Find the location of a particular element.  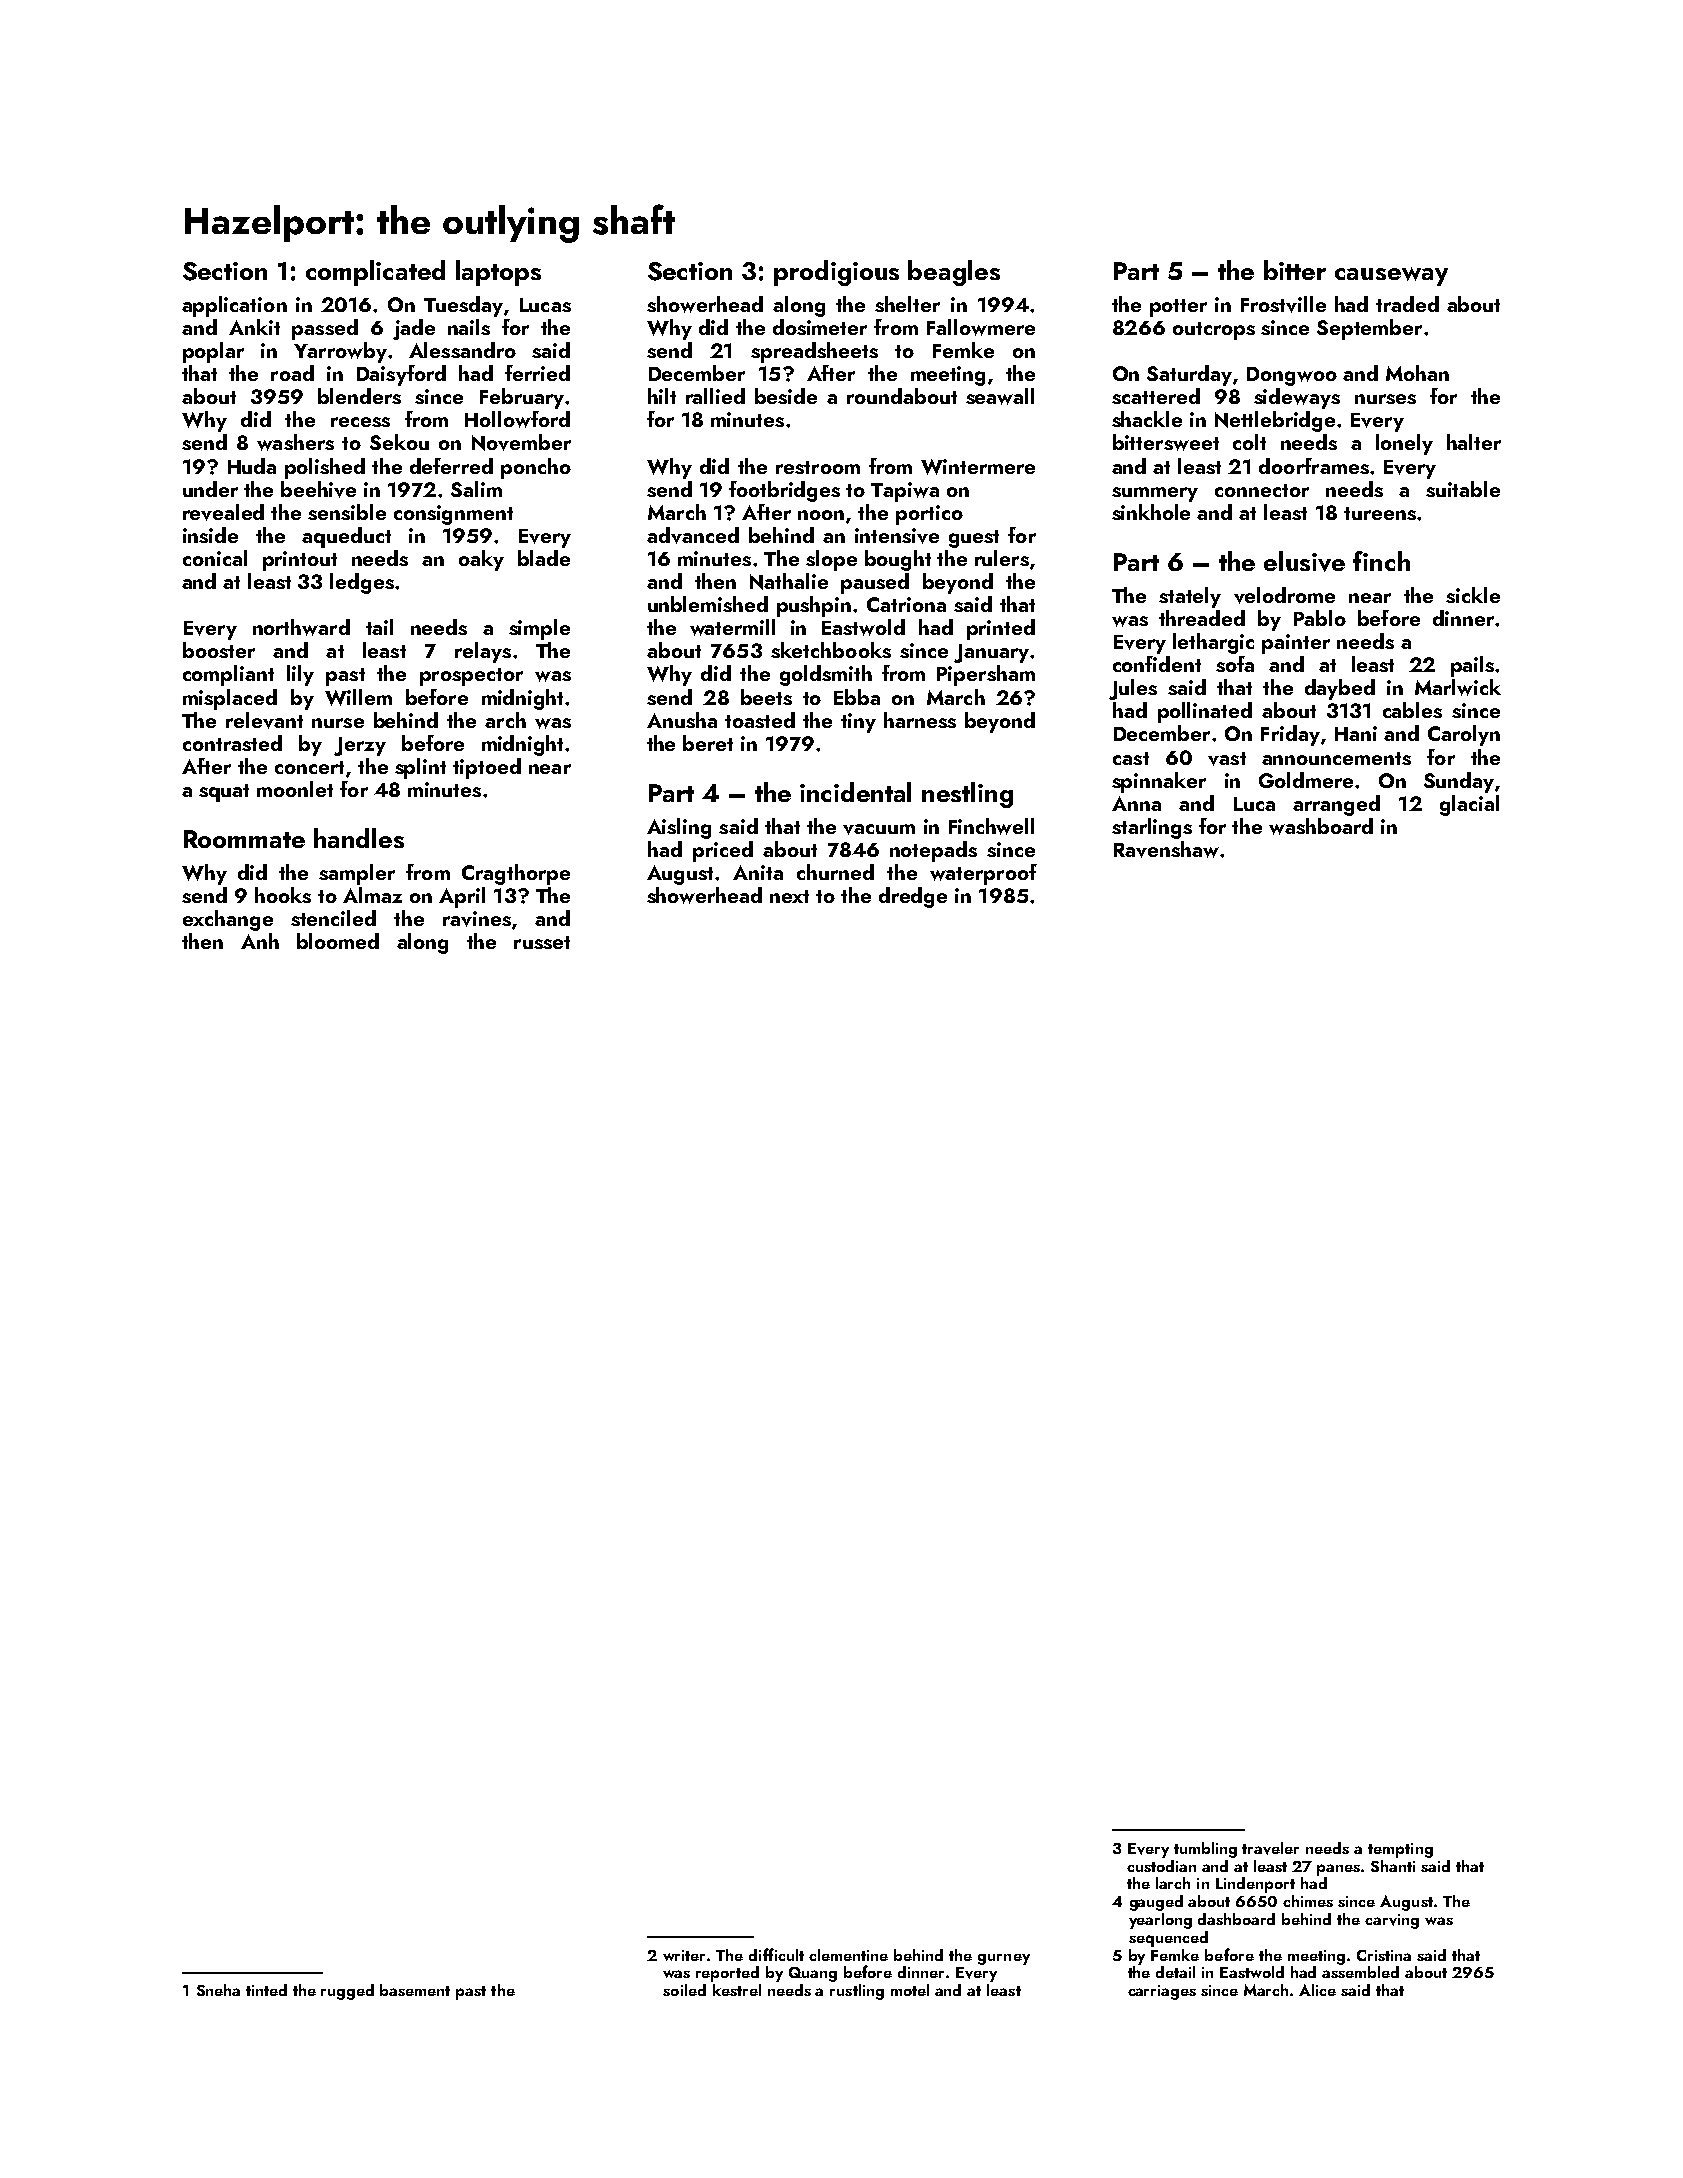

basement is located at coordinates (415, 1990).
